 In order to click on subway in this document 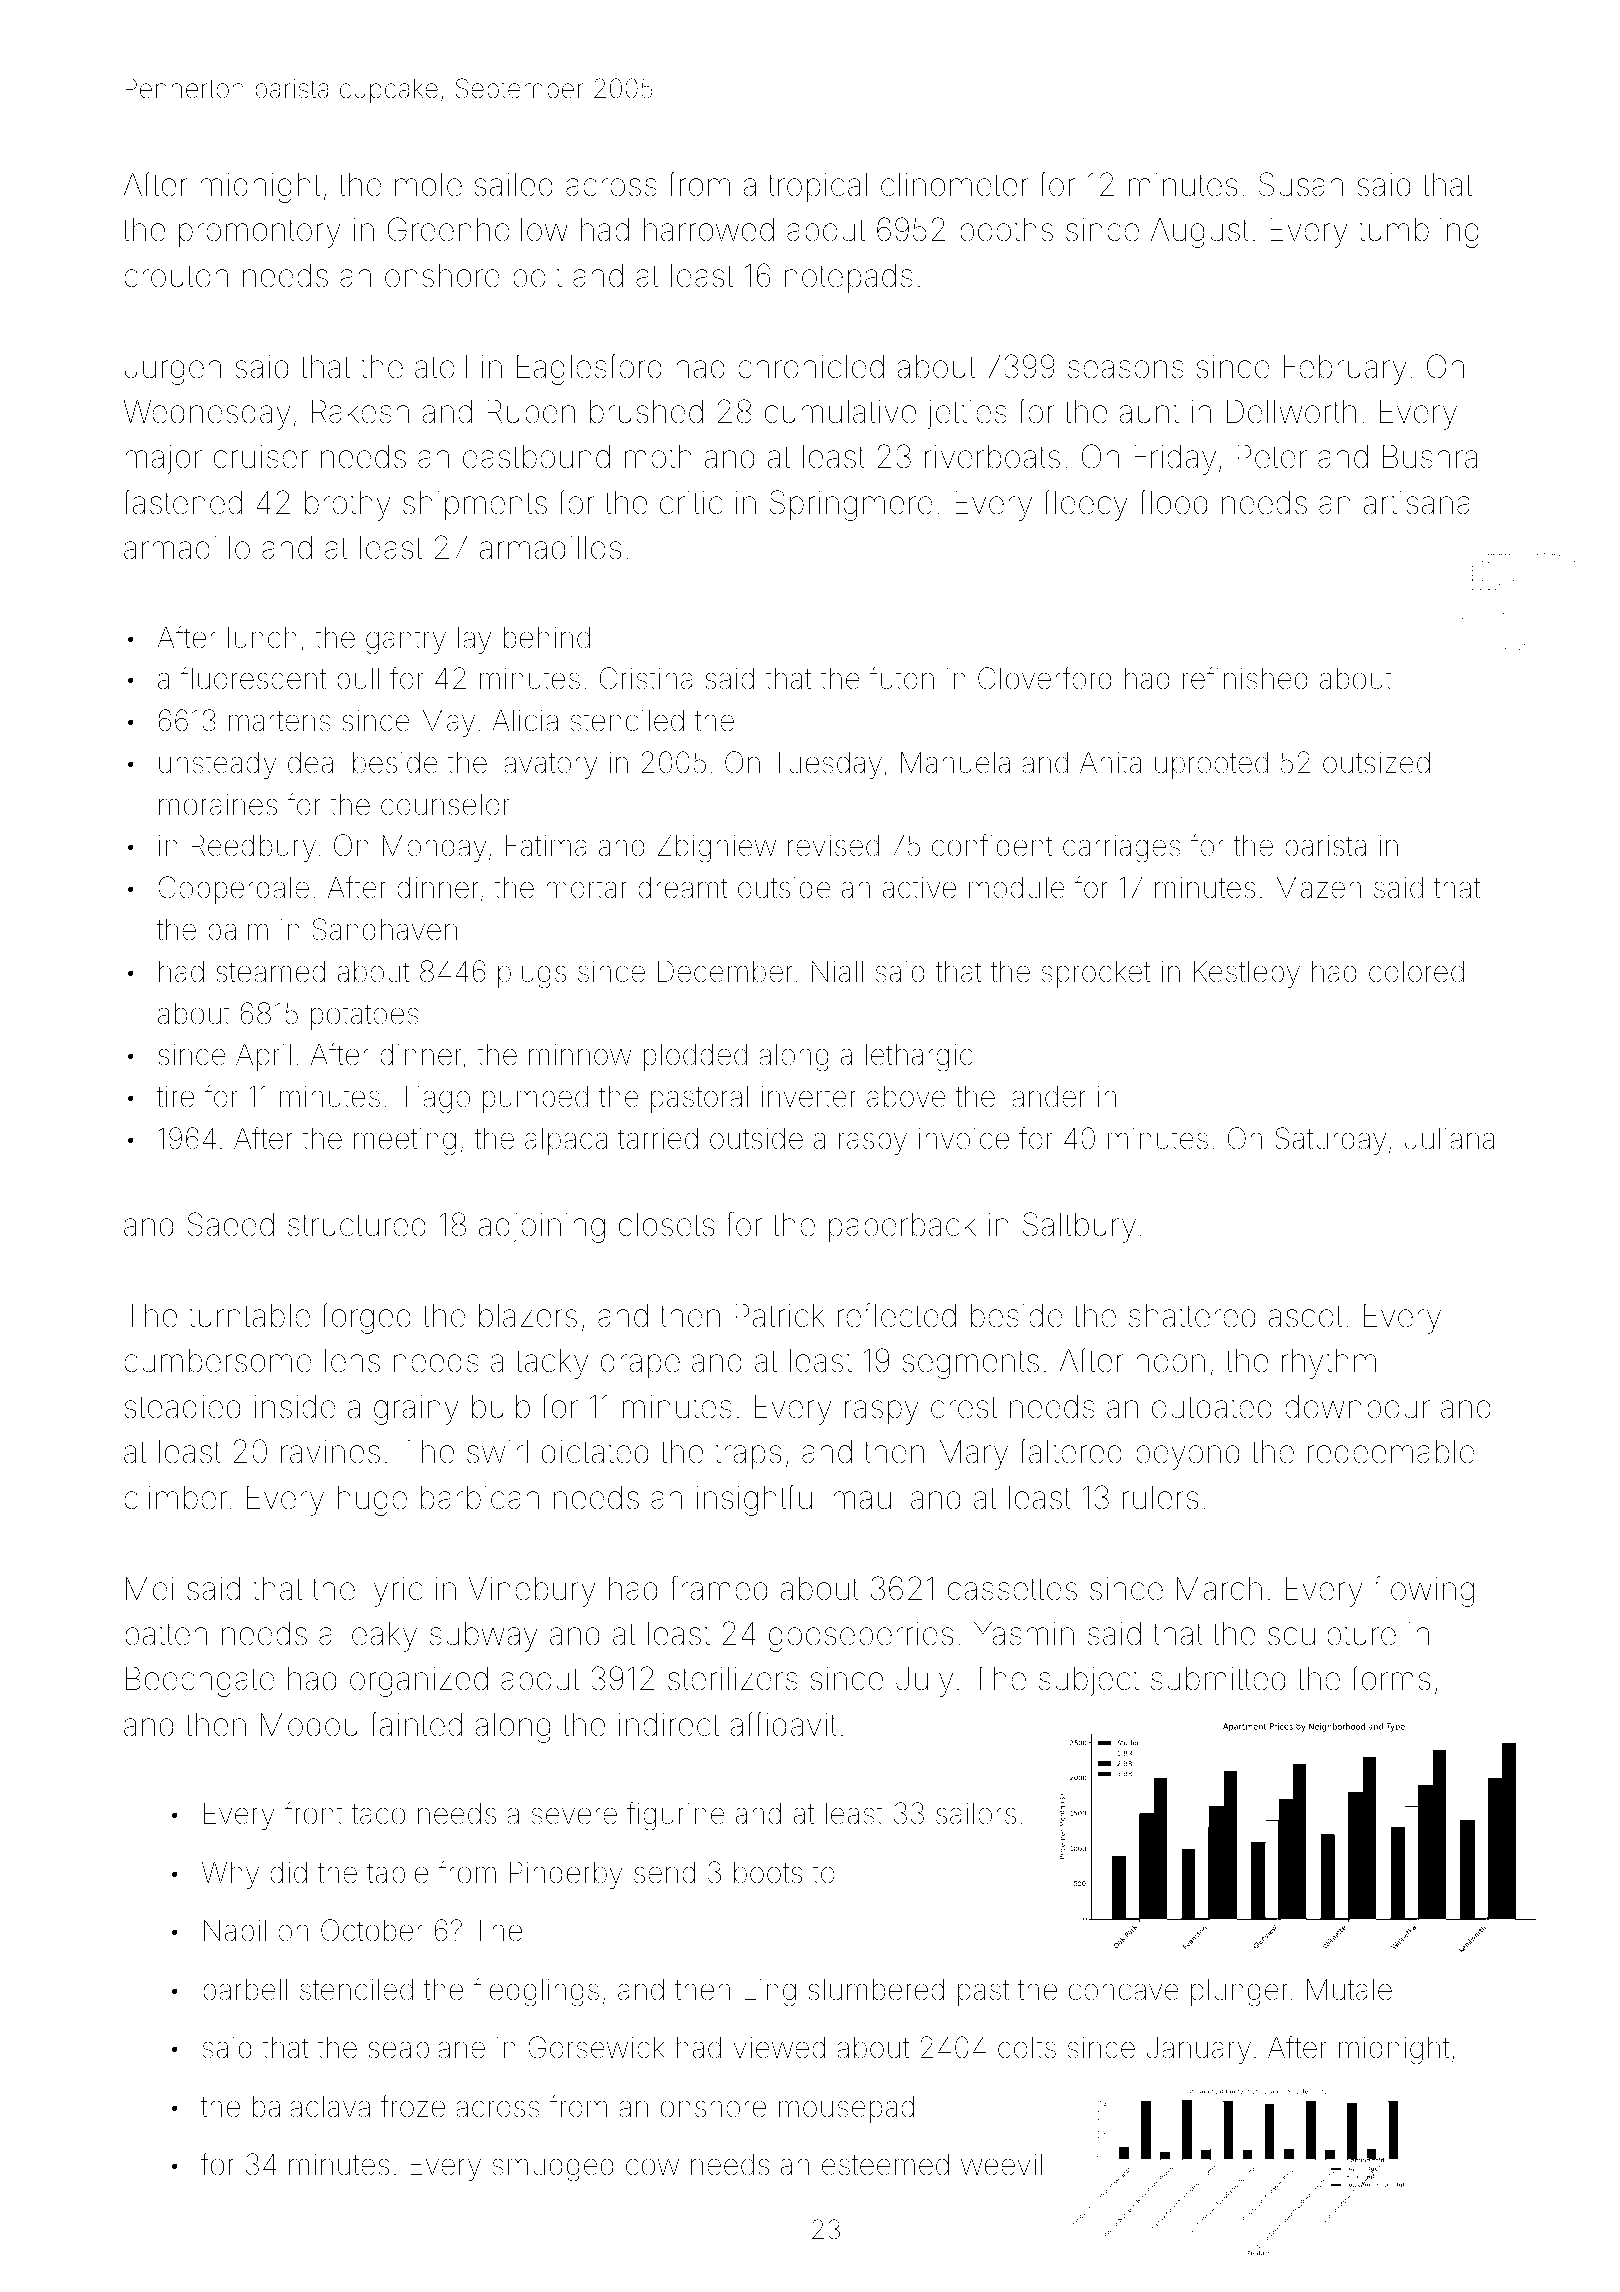, I will do `click(484, 1637)`.
